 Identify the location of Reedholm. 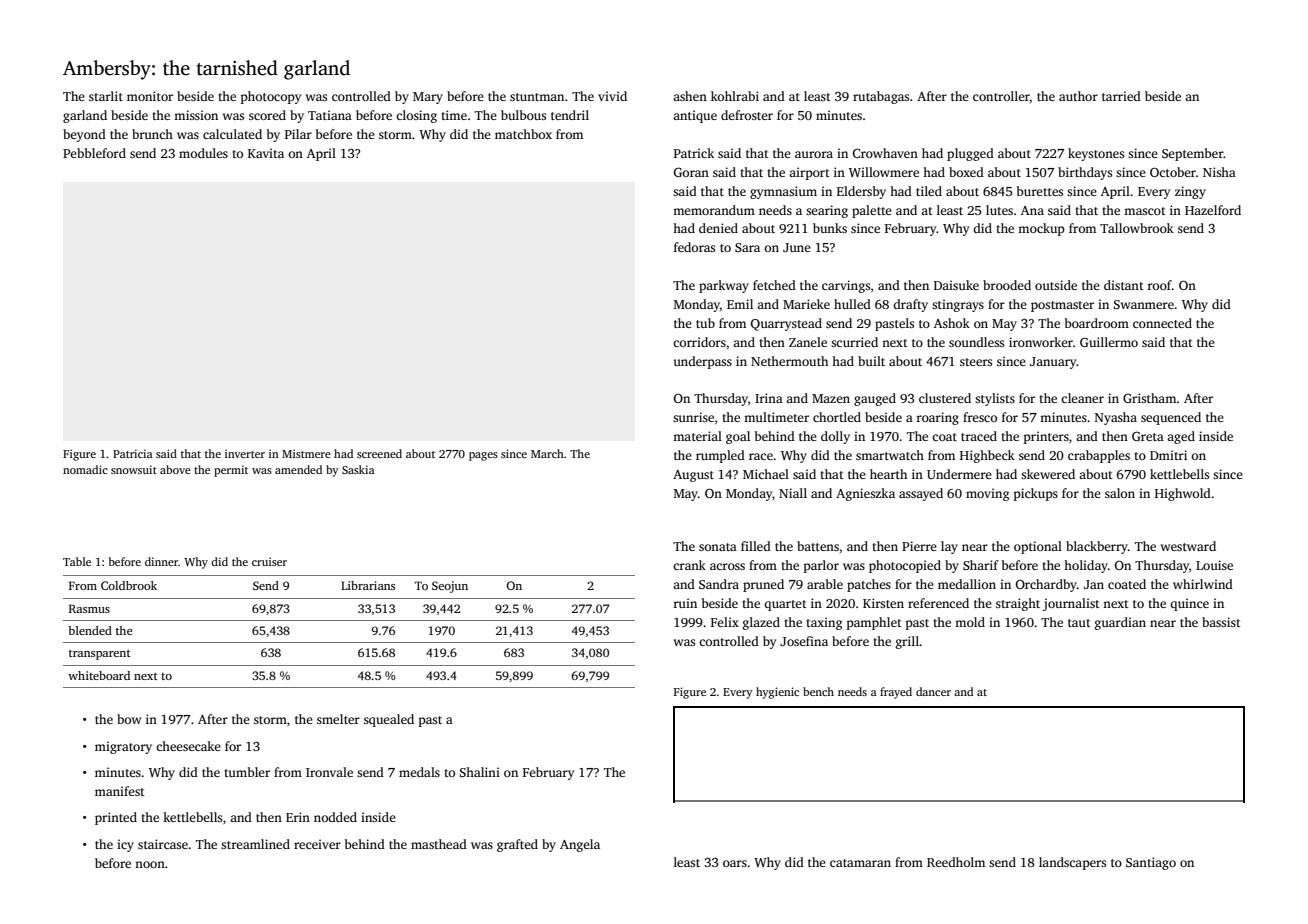
(956, 862).
